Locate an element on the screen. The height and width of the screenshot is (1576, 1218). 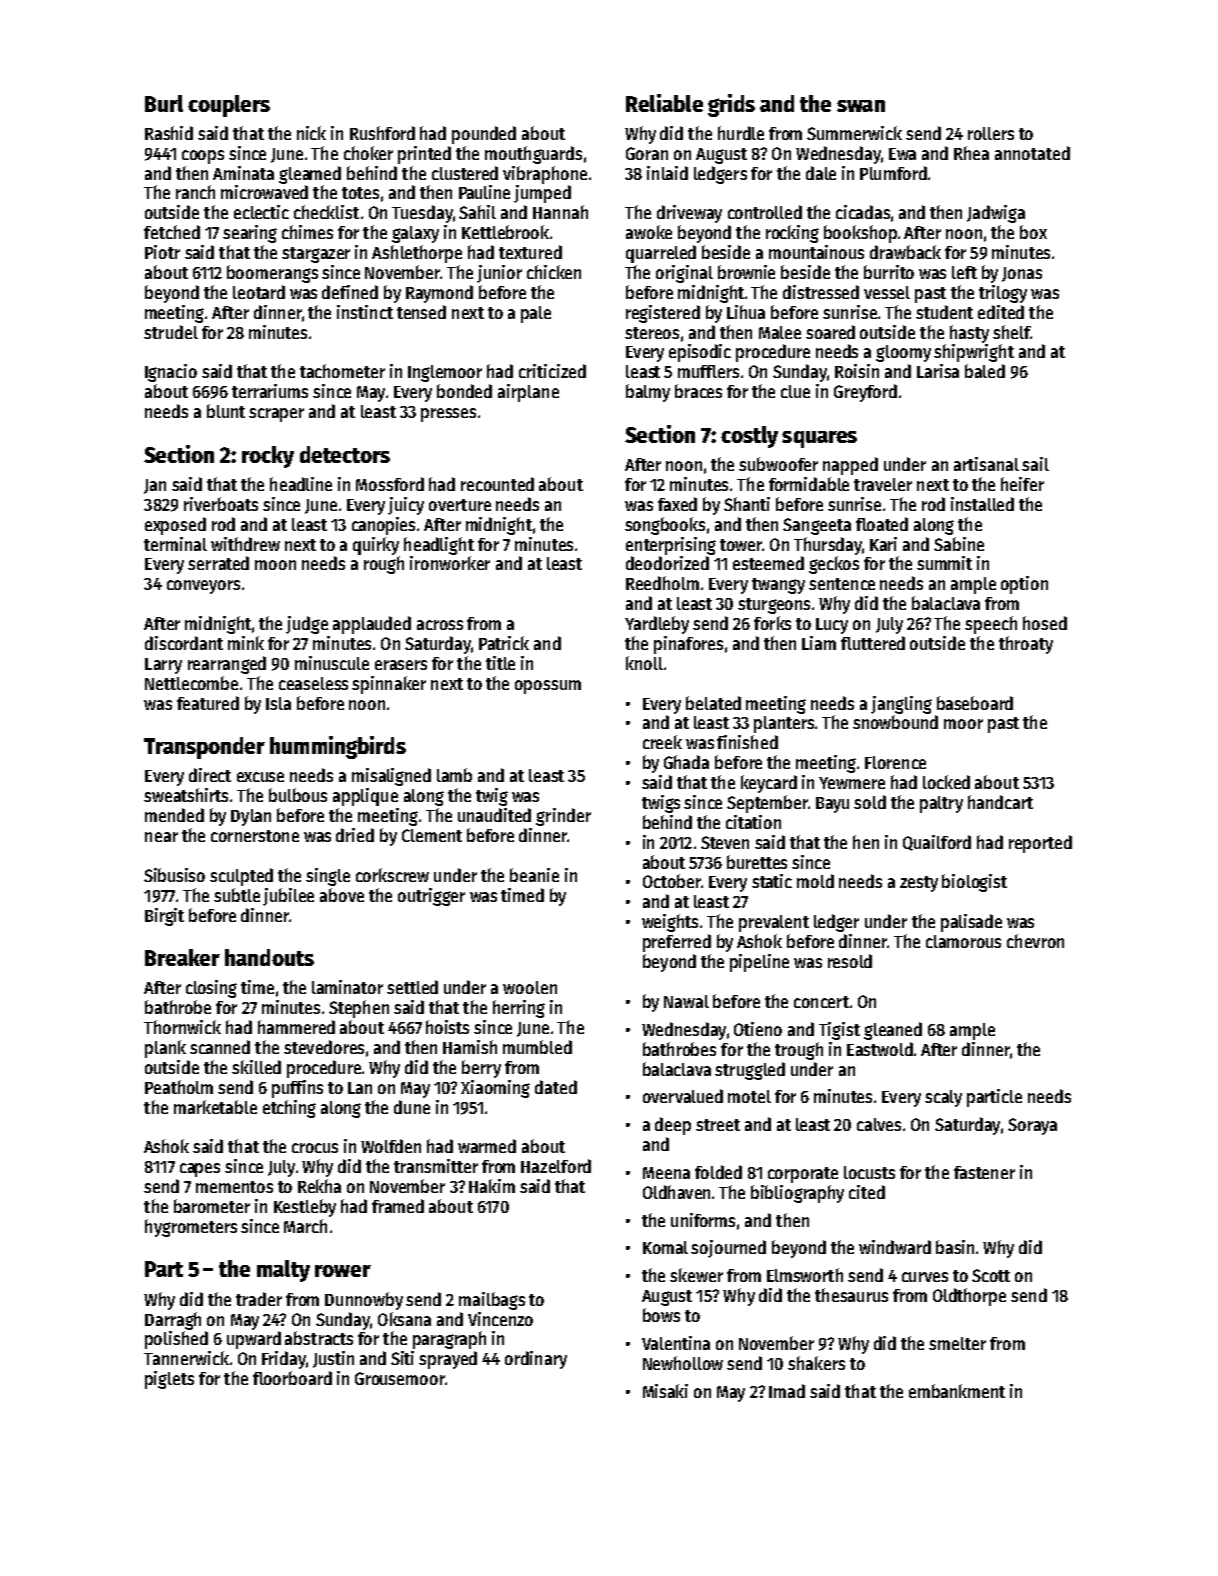
misaligned is located at coordinates (391, 777).
